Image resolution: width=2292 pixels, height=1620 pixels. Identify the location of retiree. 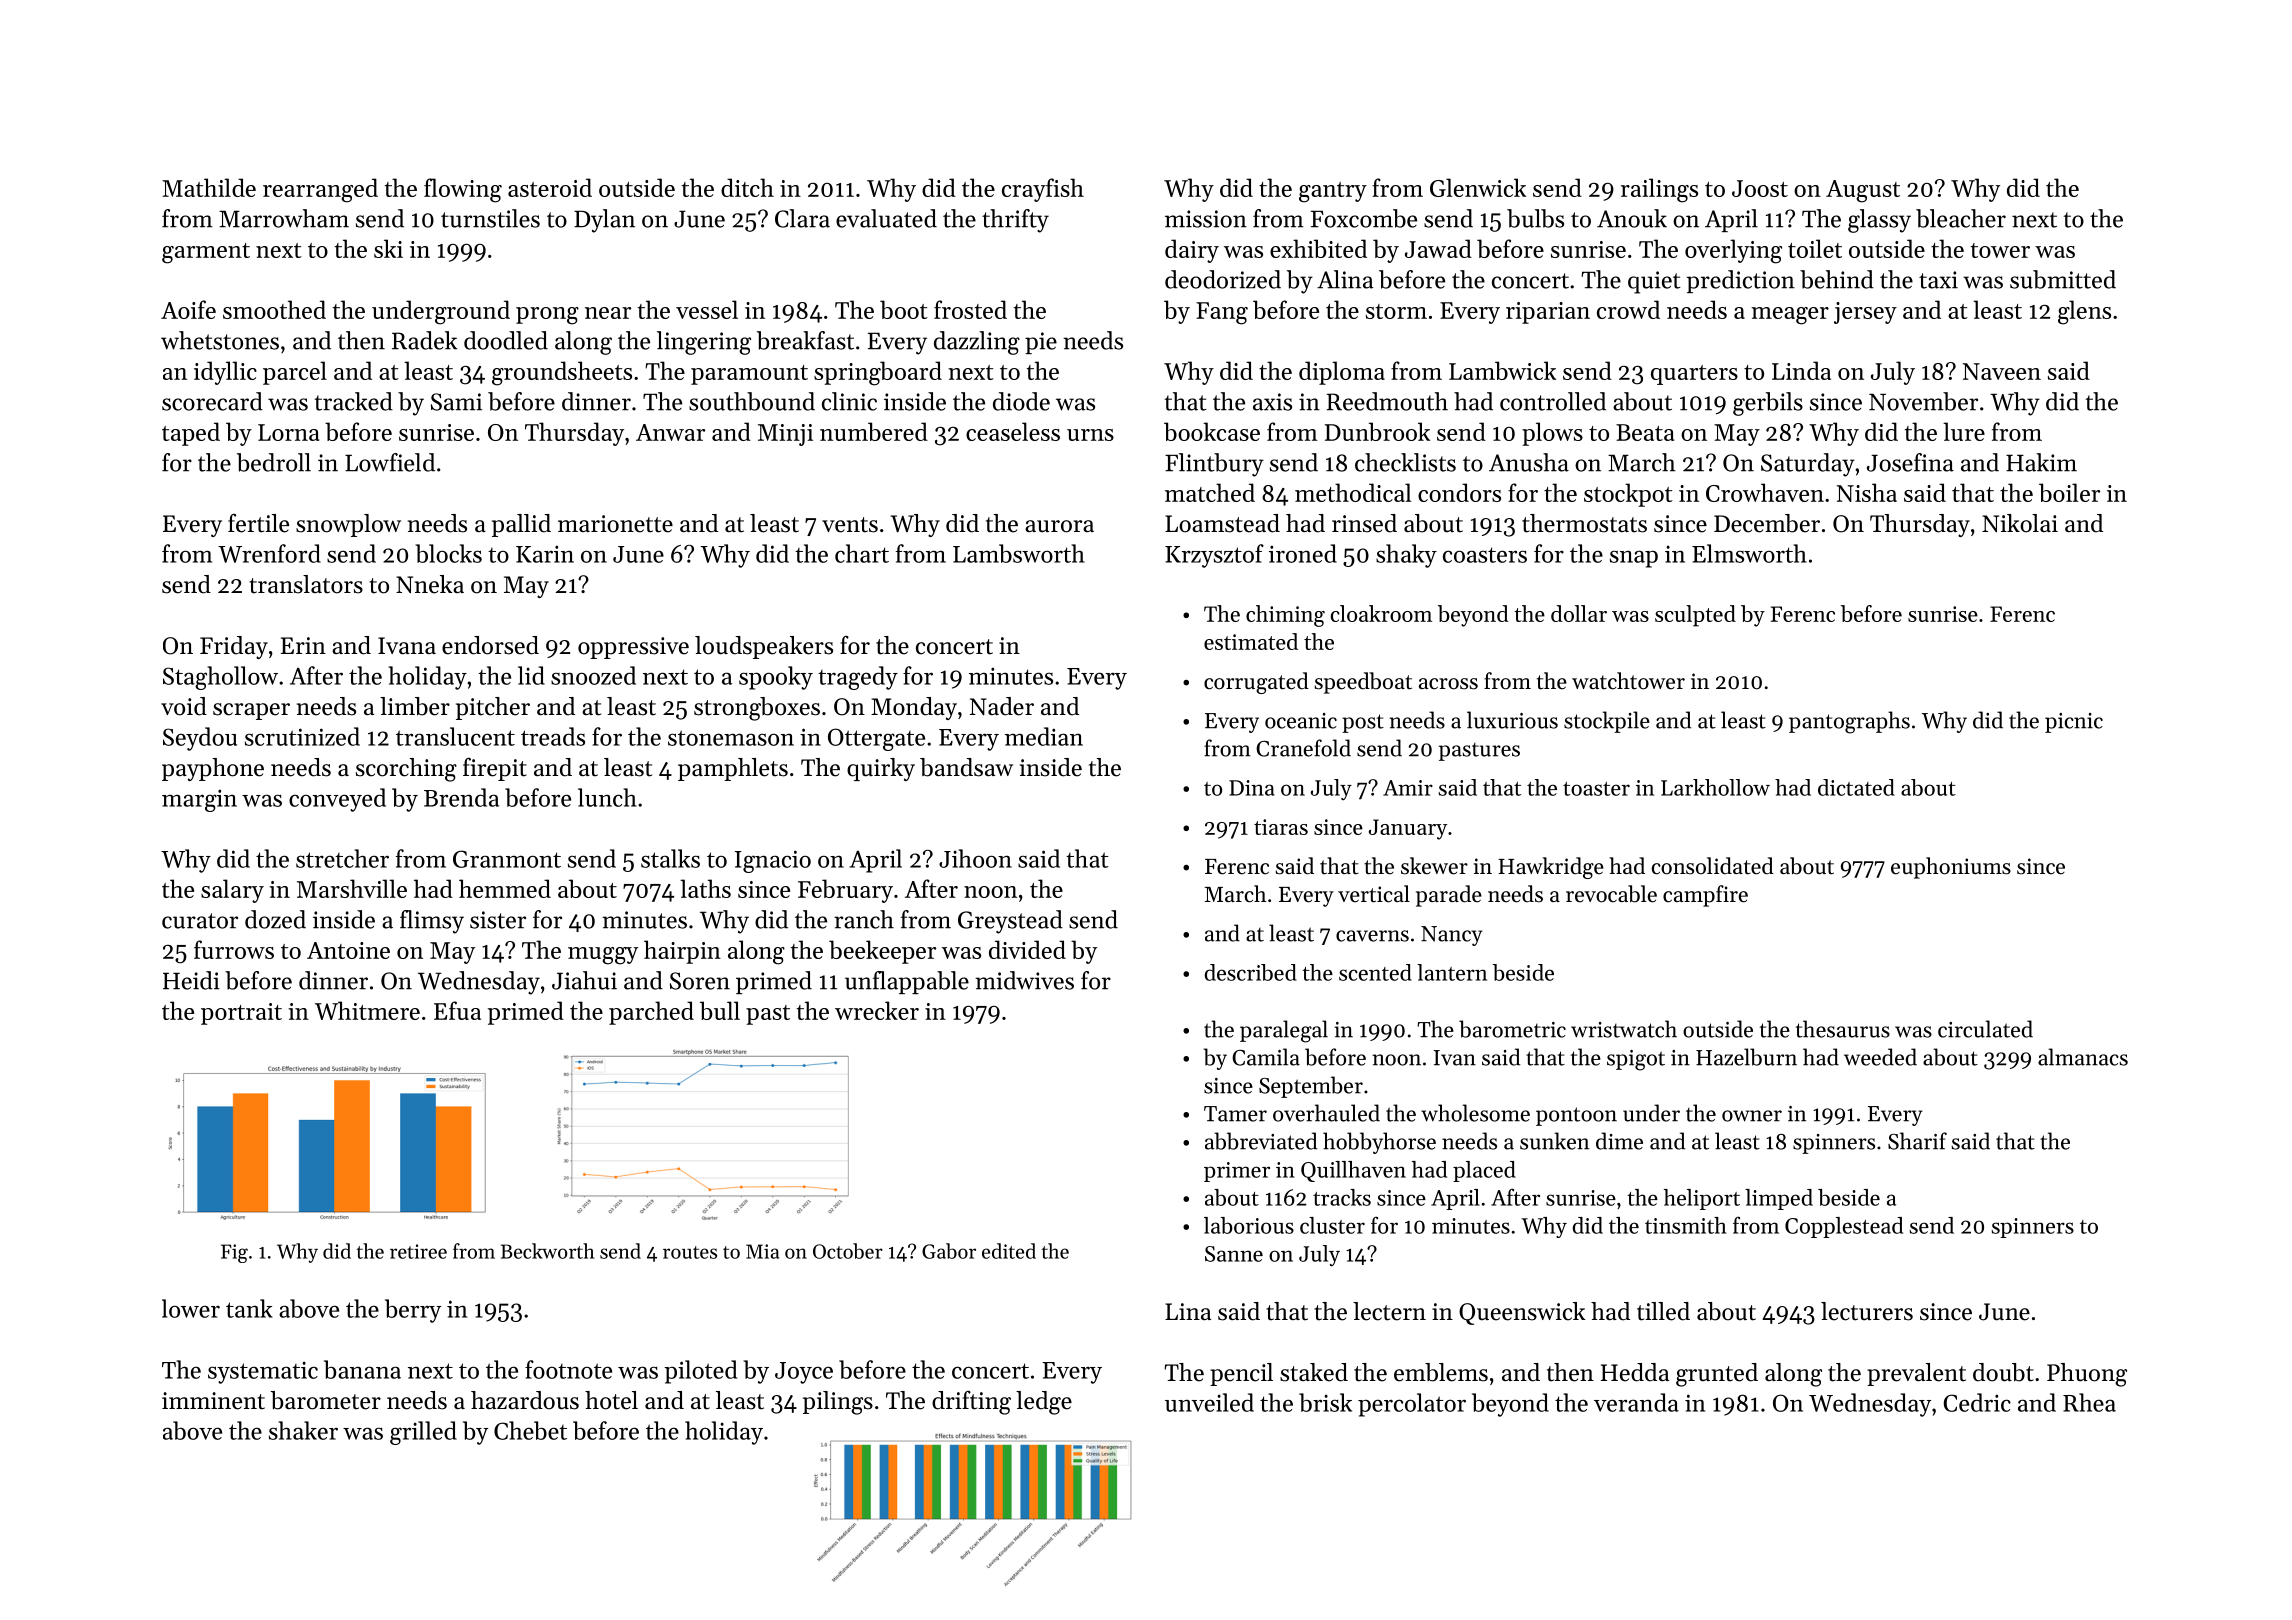
(418, 1251).
